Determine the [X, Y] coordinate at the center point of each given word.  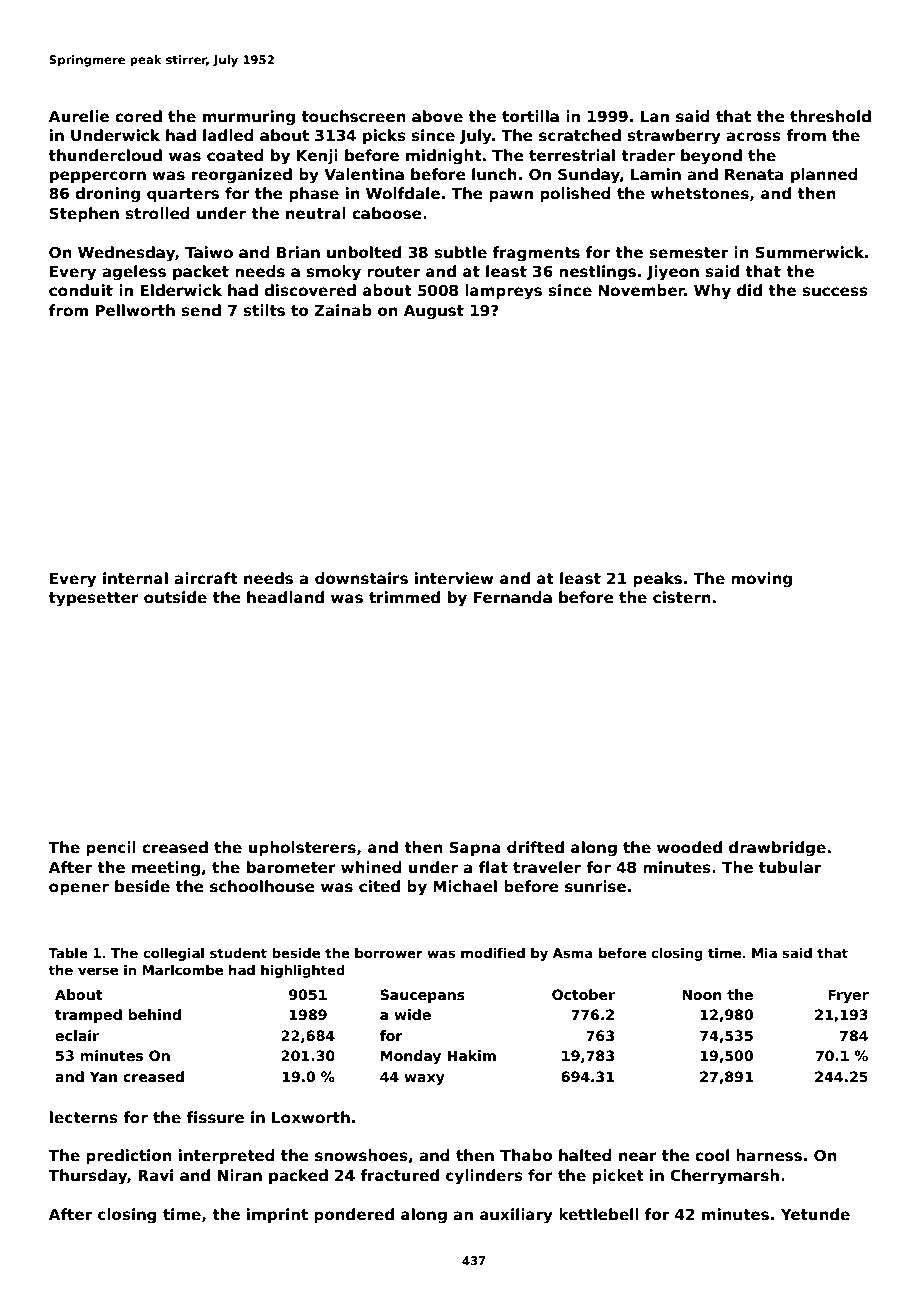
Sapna [475, 848]
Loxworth [311, 1117]
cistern [682, 597]
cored [138, 116]
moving [761, 580]
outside [175, 597]
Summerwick [809, 252]
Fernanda [513, 597]
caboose [387, 213]
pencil [111, 848]
